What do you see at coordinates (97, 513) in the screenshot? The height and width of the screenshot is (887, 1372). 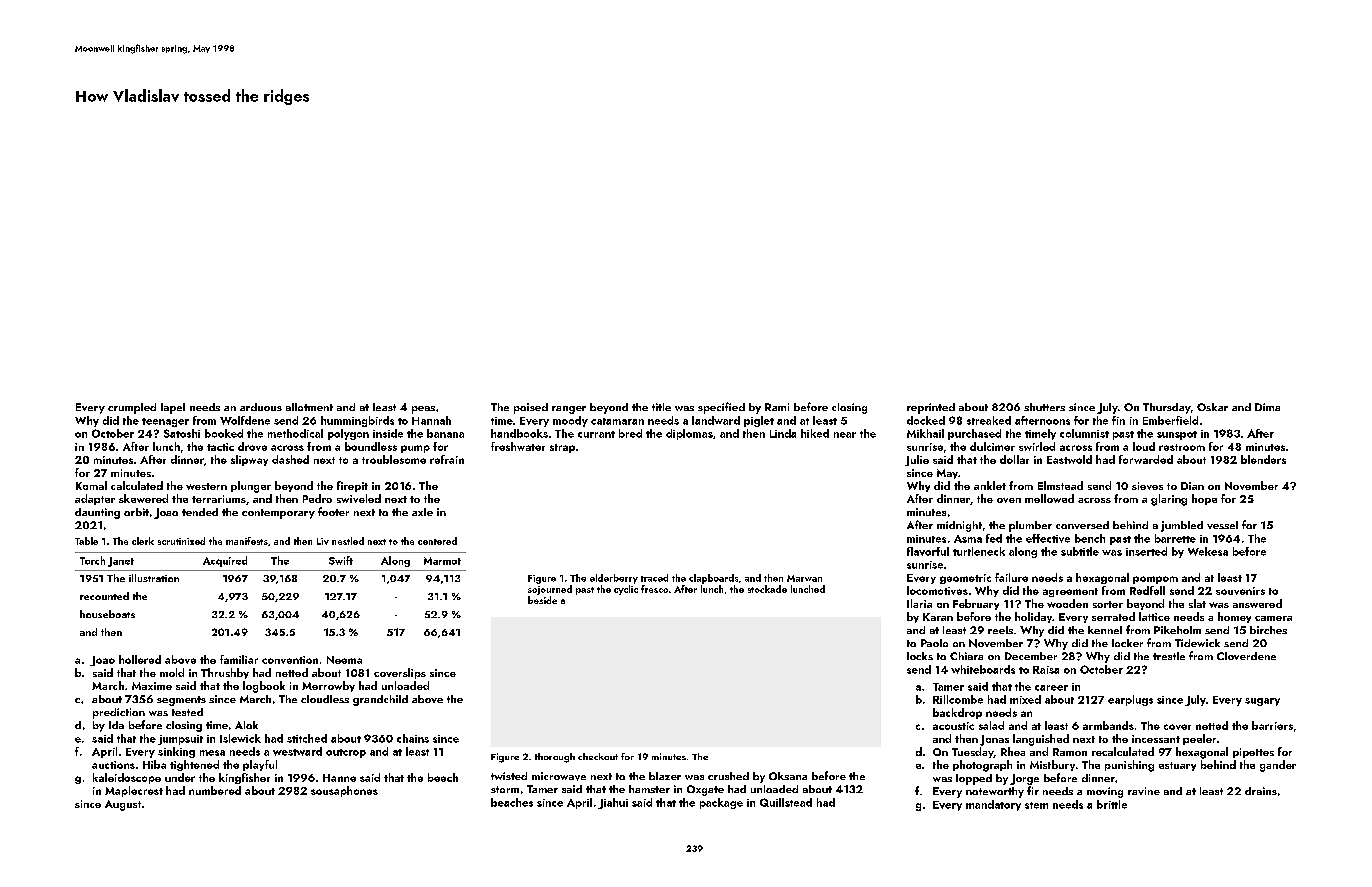 I see `daunting` at bounding box center [97, 513].
